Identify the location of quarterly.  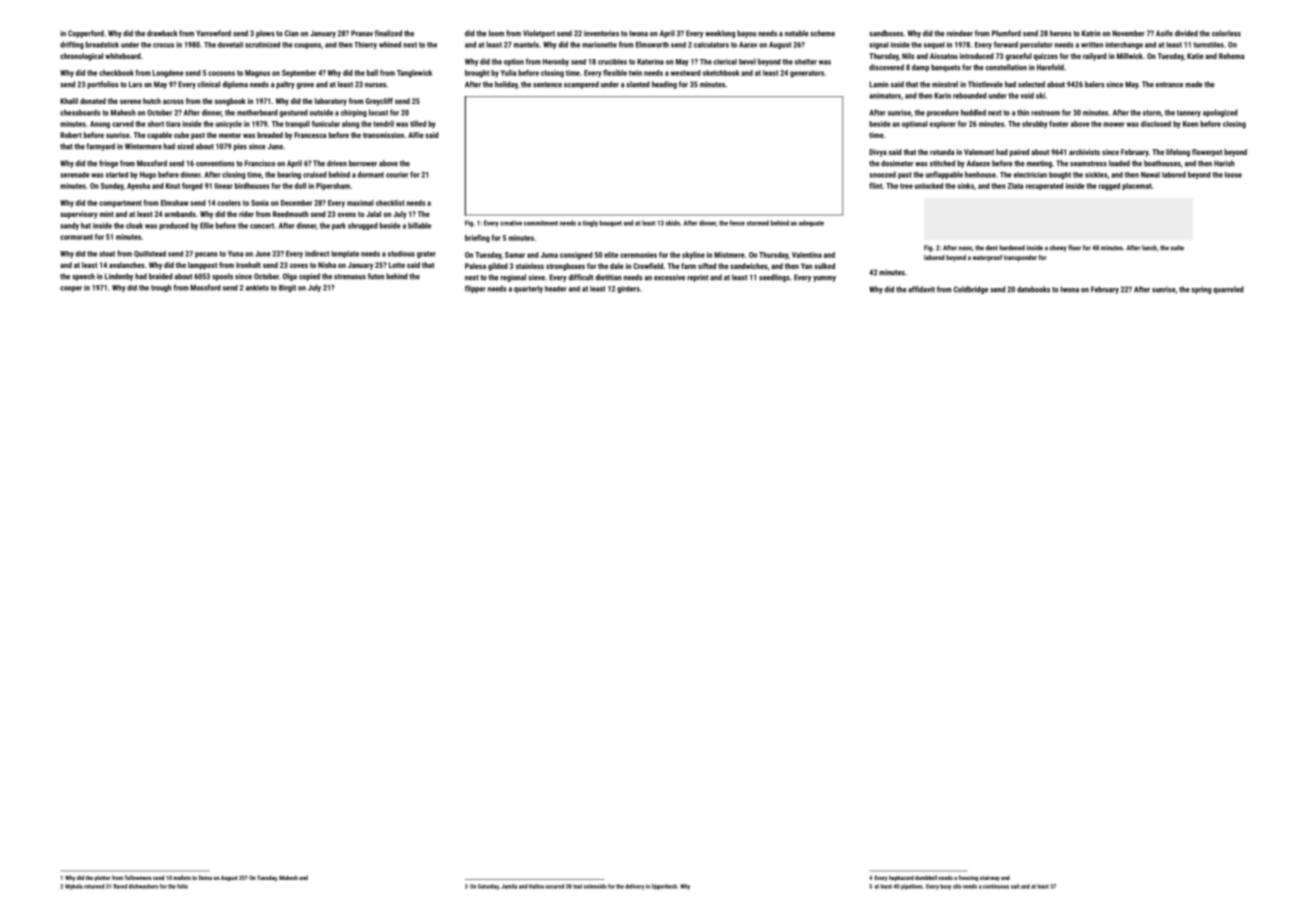
(528, 289).
